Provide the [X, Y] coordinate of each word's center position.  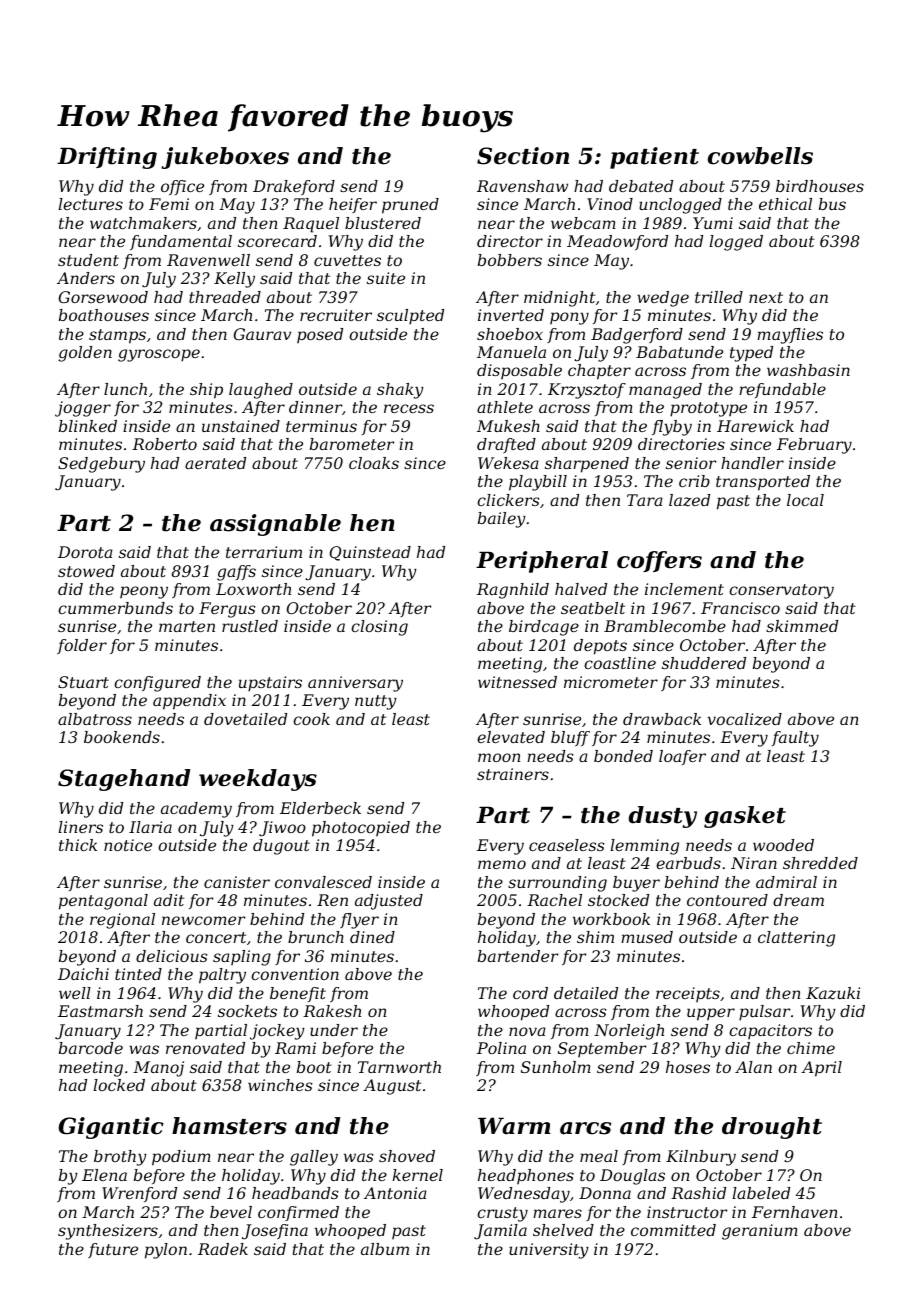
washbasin [808, 370]
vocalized [745, 719]
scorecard [277, 241]
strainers [513, 774]
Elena [104, 1175]
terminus [321, 426]
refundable [782, 390]
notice [128, 845]
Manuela [511, 352]
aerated [215, 463]
